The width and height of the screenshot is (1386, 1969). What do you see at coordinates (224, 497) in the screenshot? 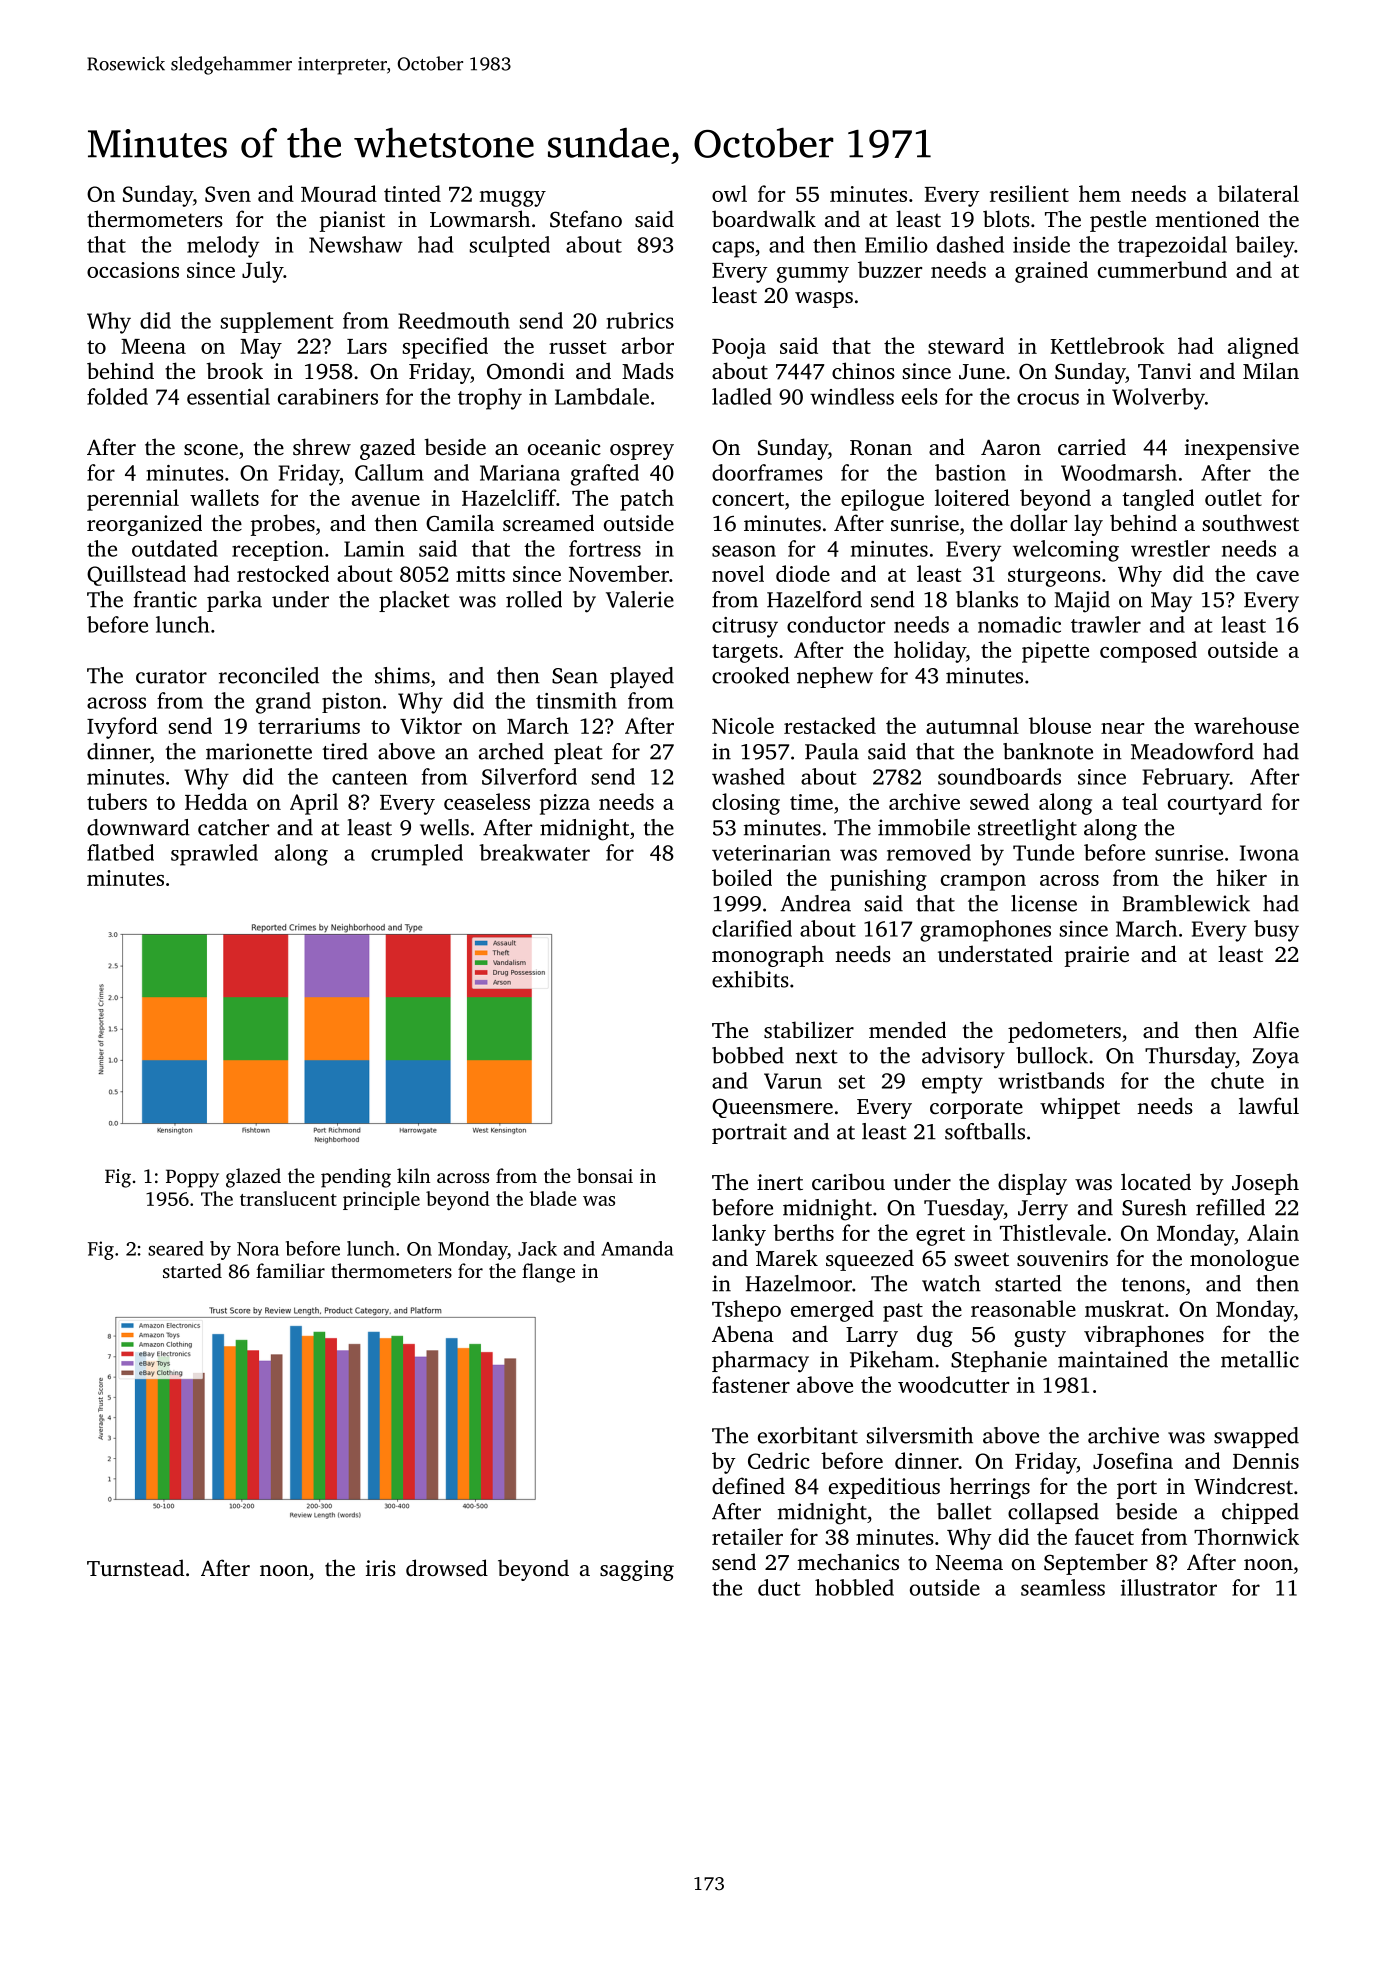
I see `wallets` at bounding box center [224, 497].
